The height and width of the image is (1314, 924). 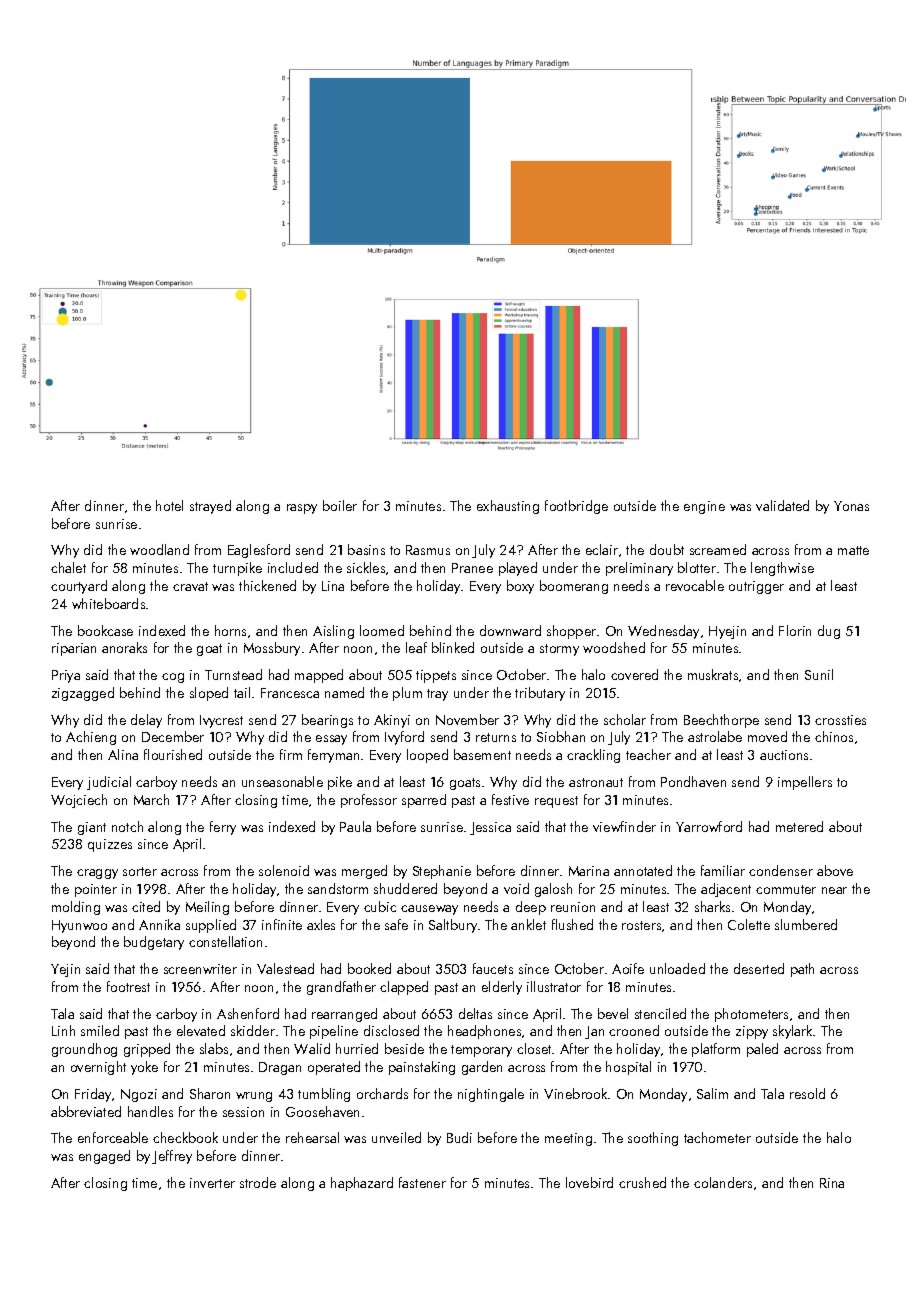 I want to click on faucets, so click(x=493, y=968).
